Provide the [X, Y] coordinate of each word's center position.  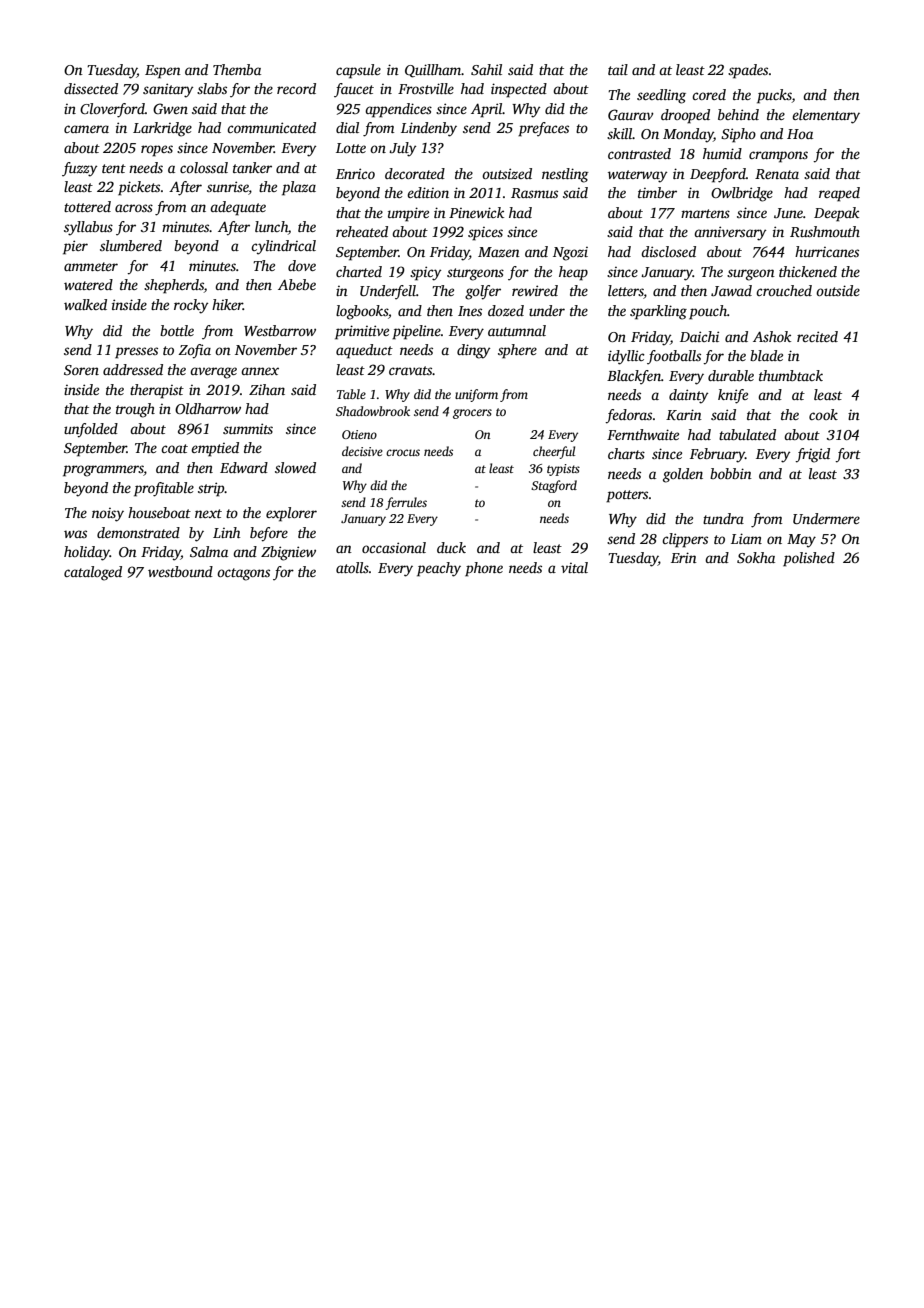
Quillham [433, 71]
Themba [237, 69]
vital [574, 567]
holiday [87, 553]
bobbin [731, 473]
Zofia [194, 351]
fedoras [628, 416]
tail [618, 69]
